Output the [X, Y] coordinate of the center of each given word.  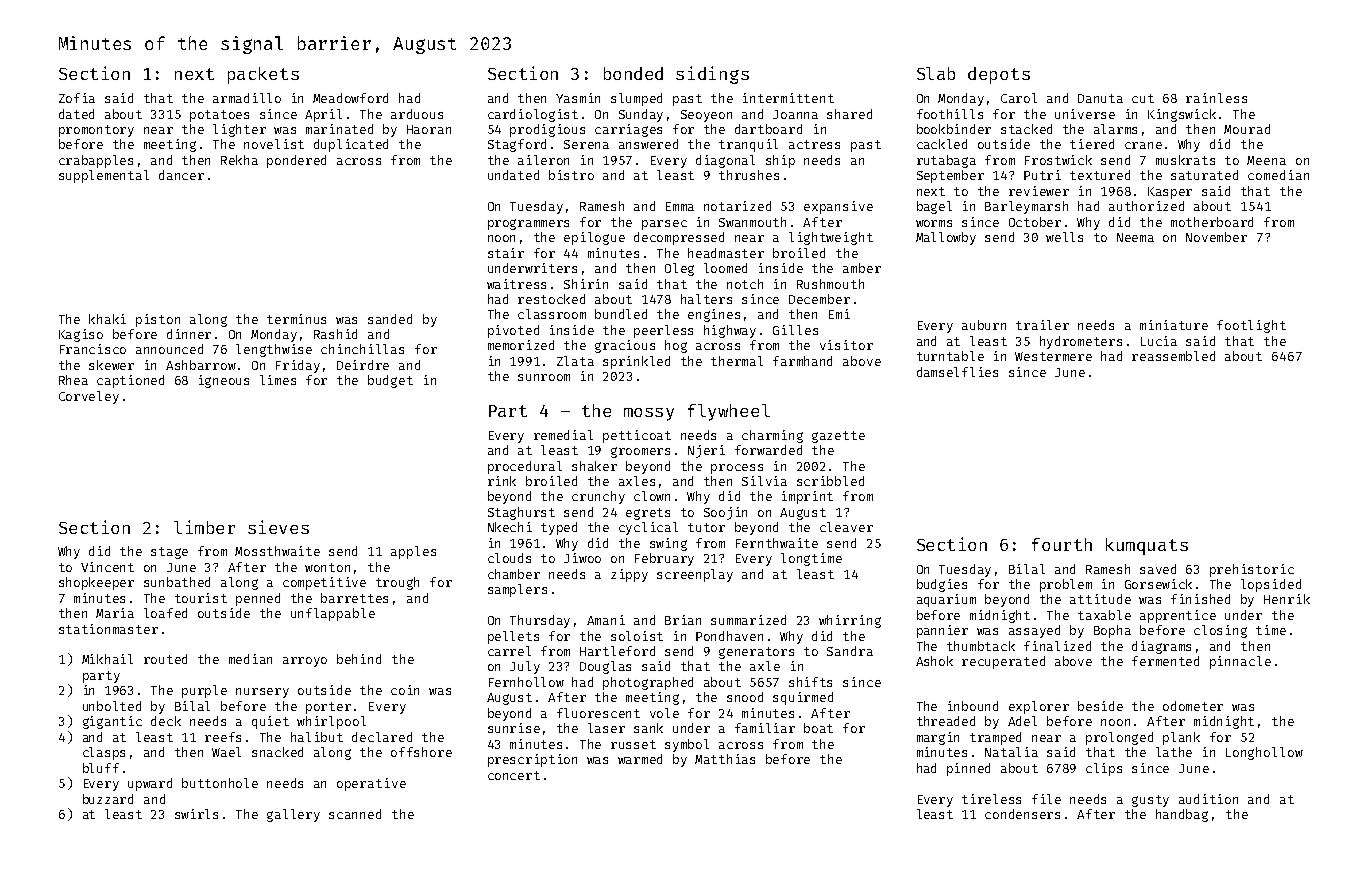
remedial [563, 435]
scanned [355, 814]
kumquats [1147, 546]
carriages [628, 130]
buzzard [108, 799]
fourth [1062, 544]
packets [263, 75]
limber [204, 527]
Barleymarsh [1026, 207]
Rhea [73, 380]
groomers [640, 452]
